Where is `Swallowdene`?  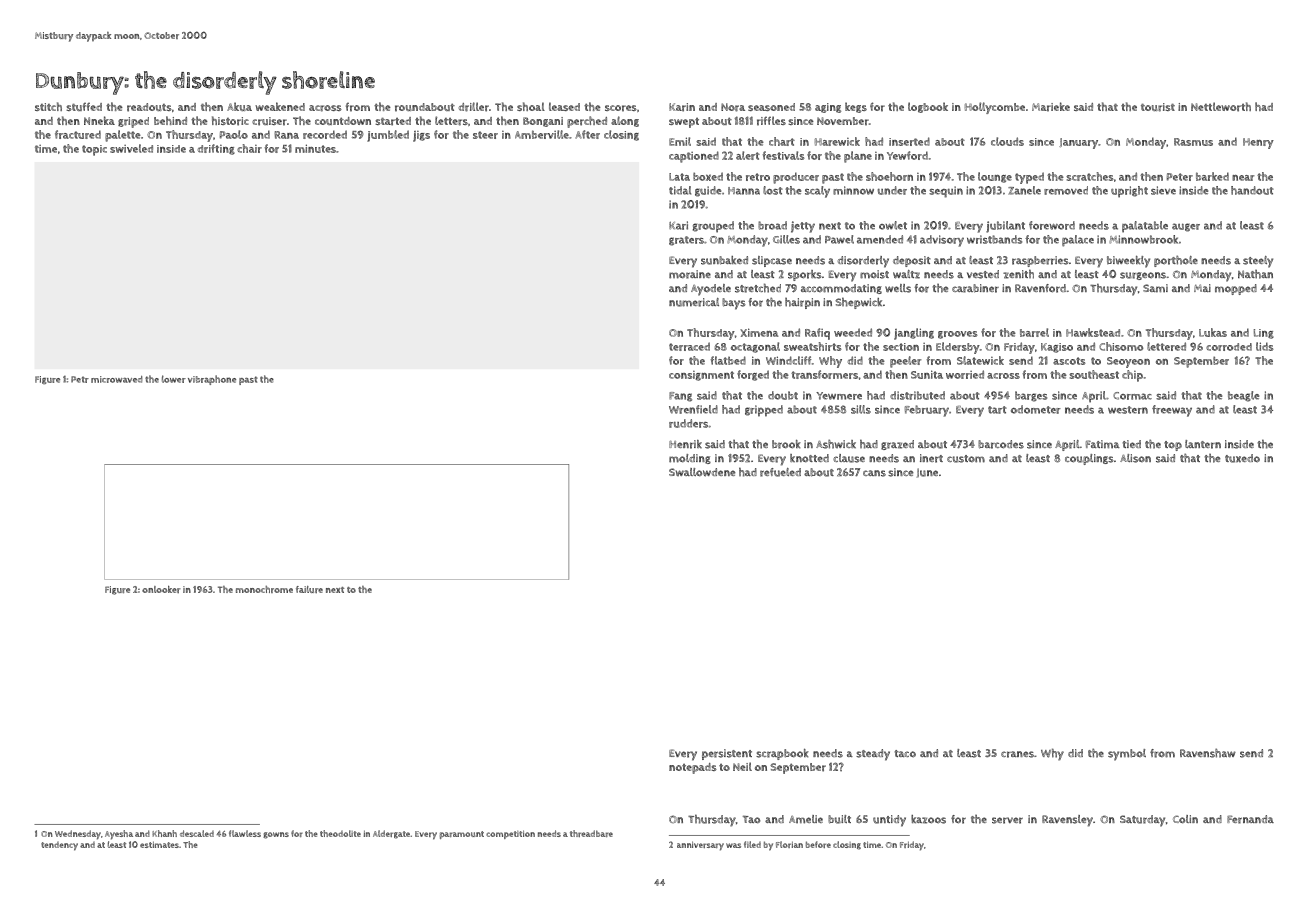 Swallowdene is located at coordinates (702, 472).
